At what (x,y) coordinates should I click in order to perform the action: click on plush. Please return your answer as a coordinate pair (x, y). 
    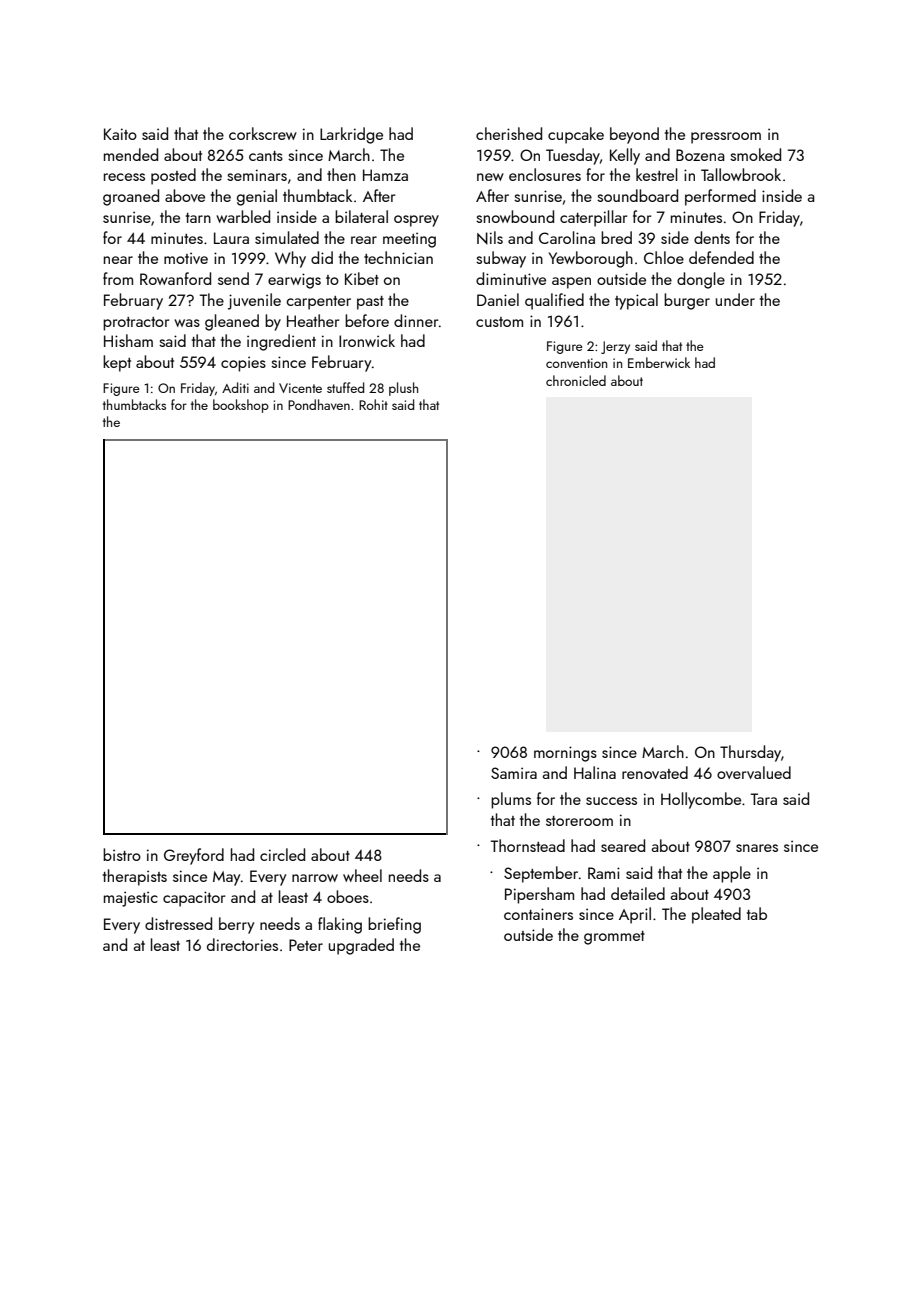
    Looking at the image, I should click on (403, 389).
